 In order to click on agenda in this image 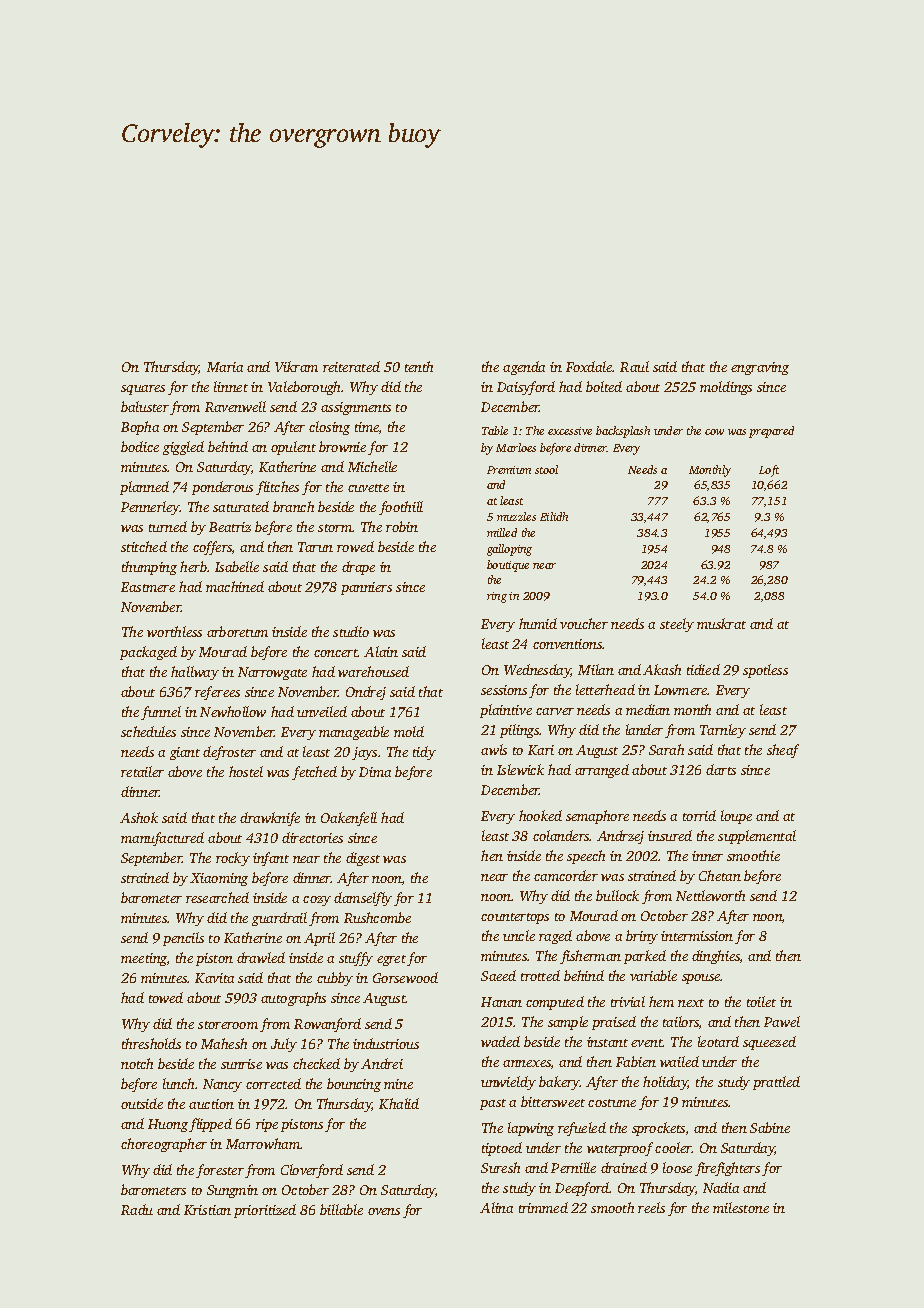, I will do `click(524, 368)`.
